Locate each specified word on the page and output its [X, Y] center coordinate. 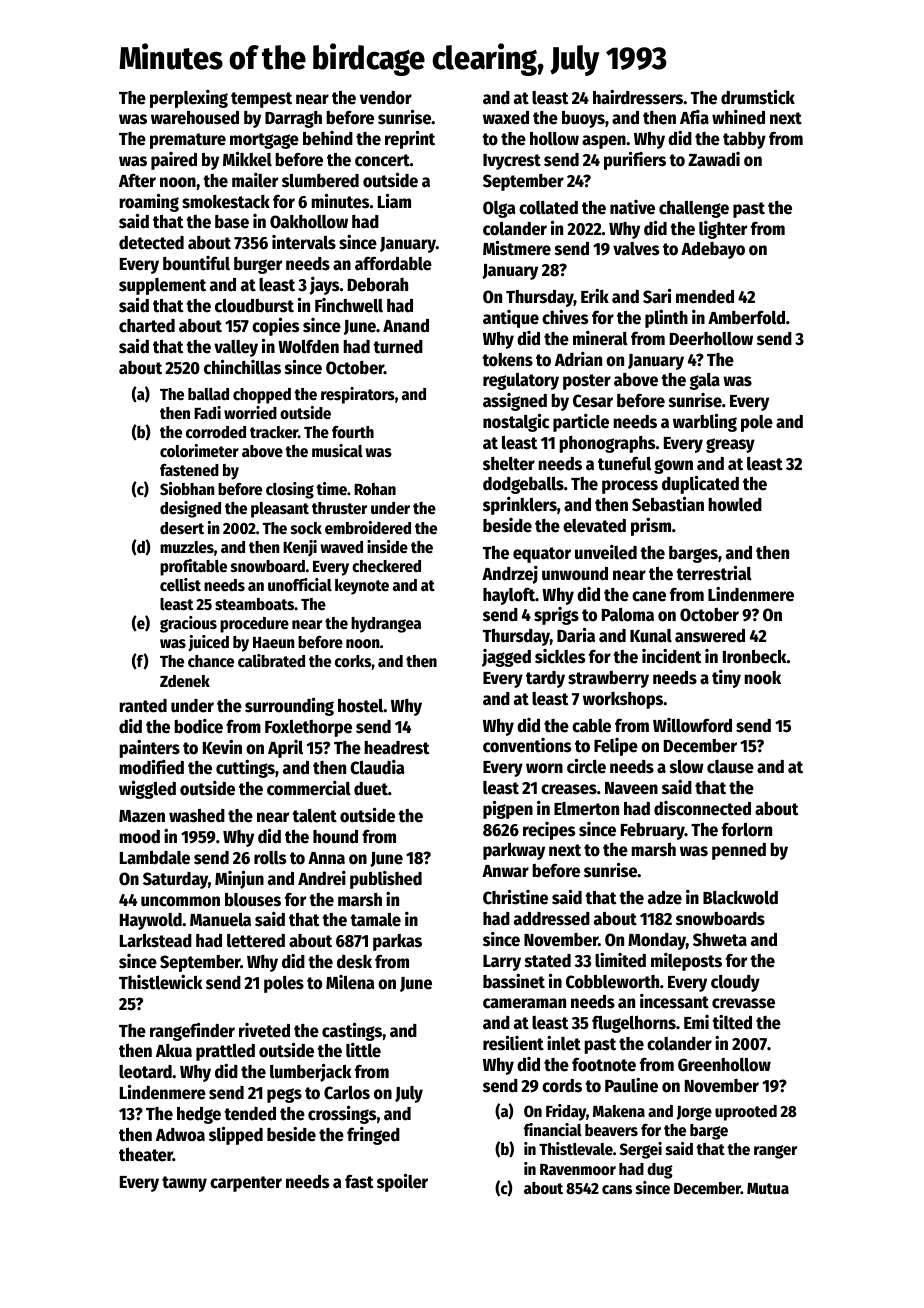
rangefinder [192, 1031]
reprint [410, 139]
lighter [723, 230]
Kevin [222, 747]
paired [174, 161]
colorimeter [199, 451]
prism [651, 527]
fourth [353, 432]
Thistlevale [576, 1149]
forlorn [747, 829]
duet [371, 789]
